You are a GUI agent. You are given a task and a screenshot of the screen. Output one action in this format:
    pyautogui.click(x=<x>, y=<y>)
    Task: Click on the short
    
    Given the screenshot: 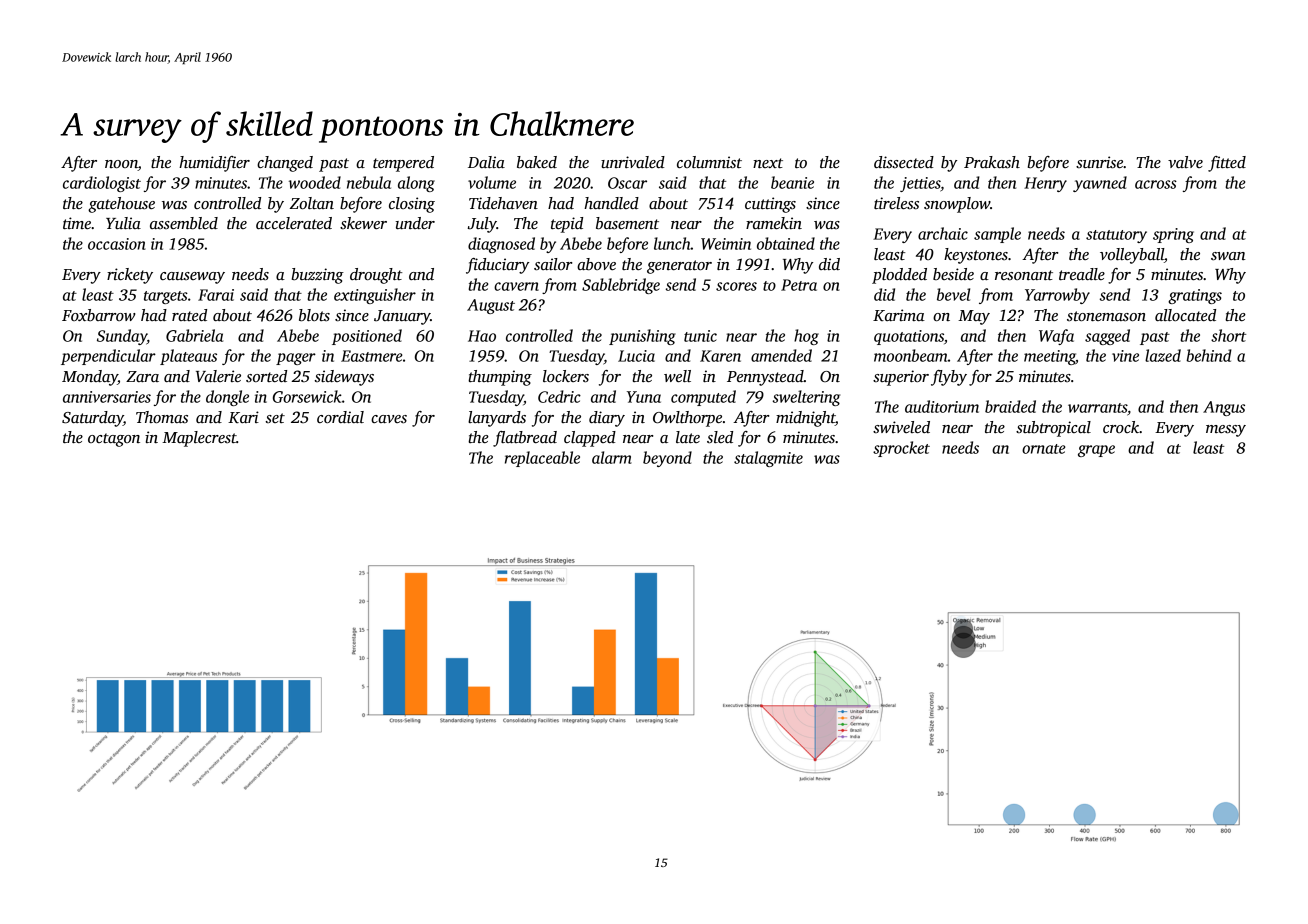 What is the action you would take?
    pyautogui.click(x=1228, y=335)
